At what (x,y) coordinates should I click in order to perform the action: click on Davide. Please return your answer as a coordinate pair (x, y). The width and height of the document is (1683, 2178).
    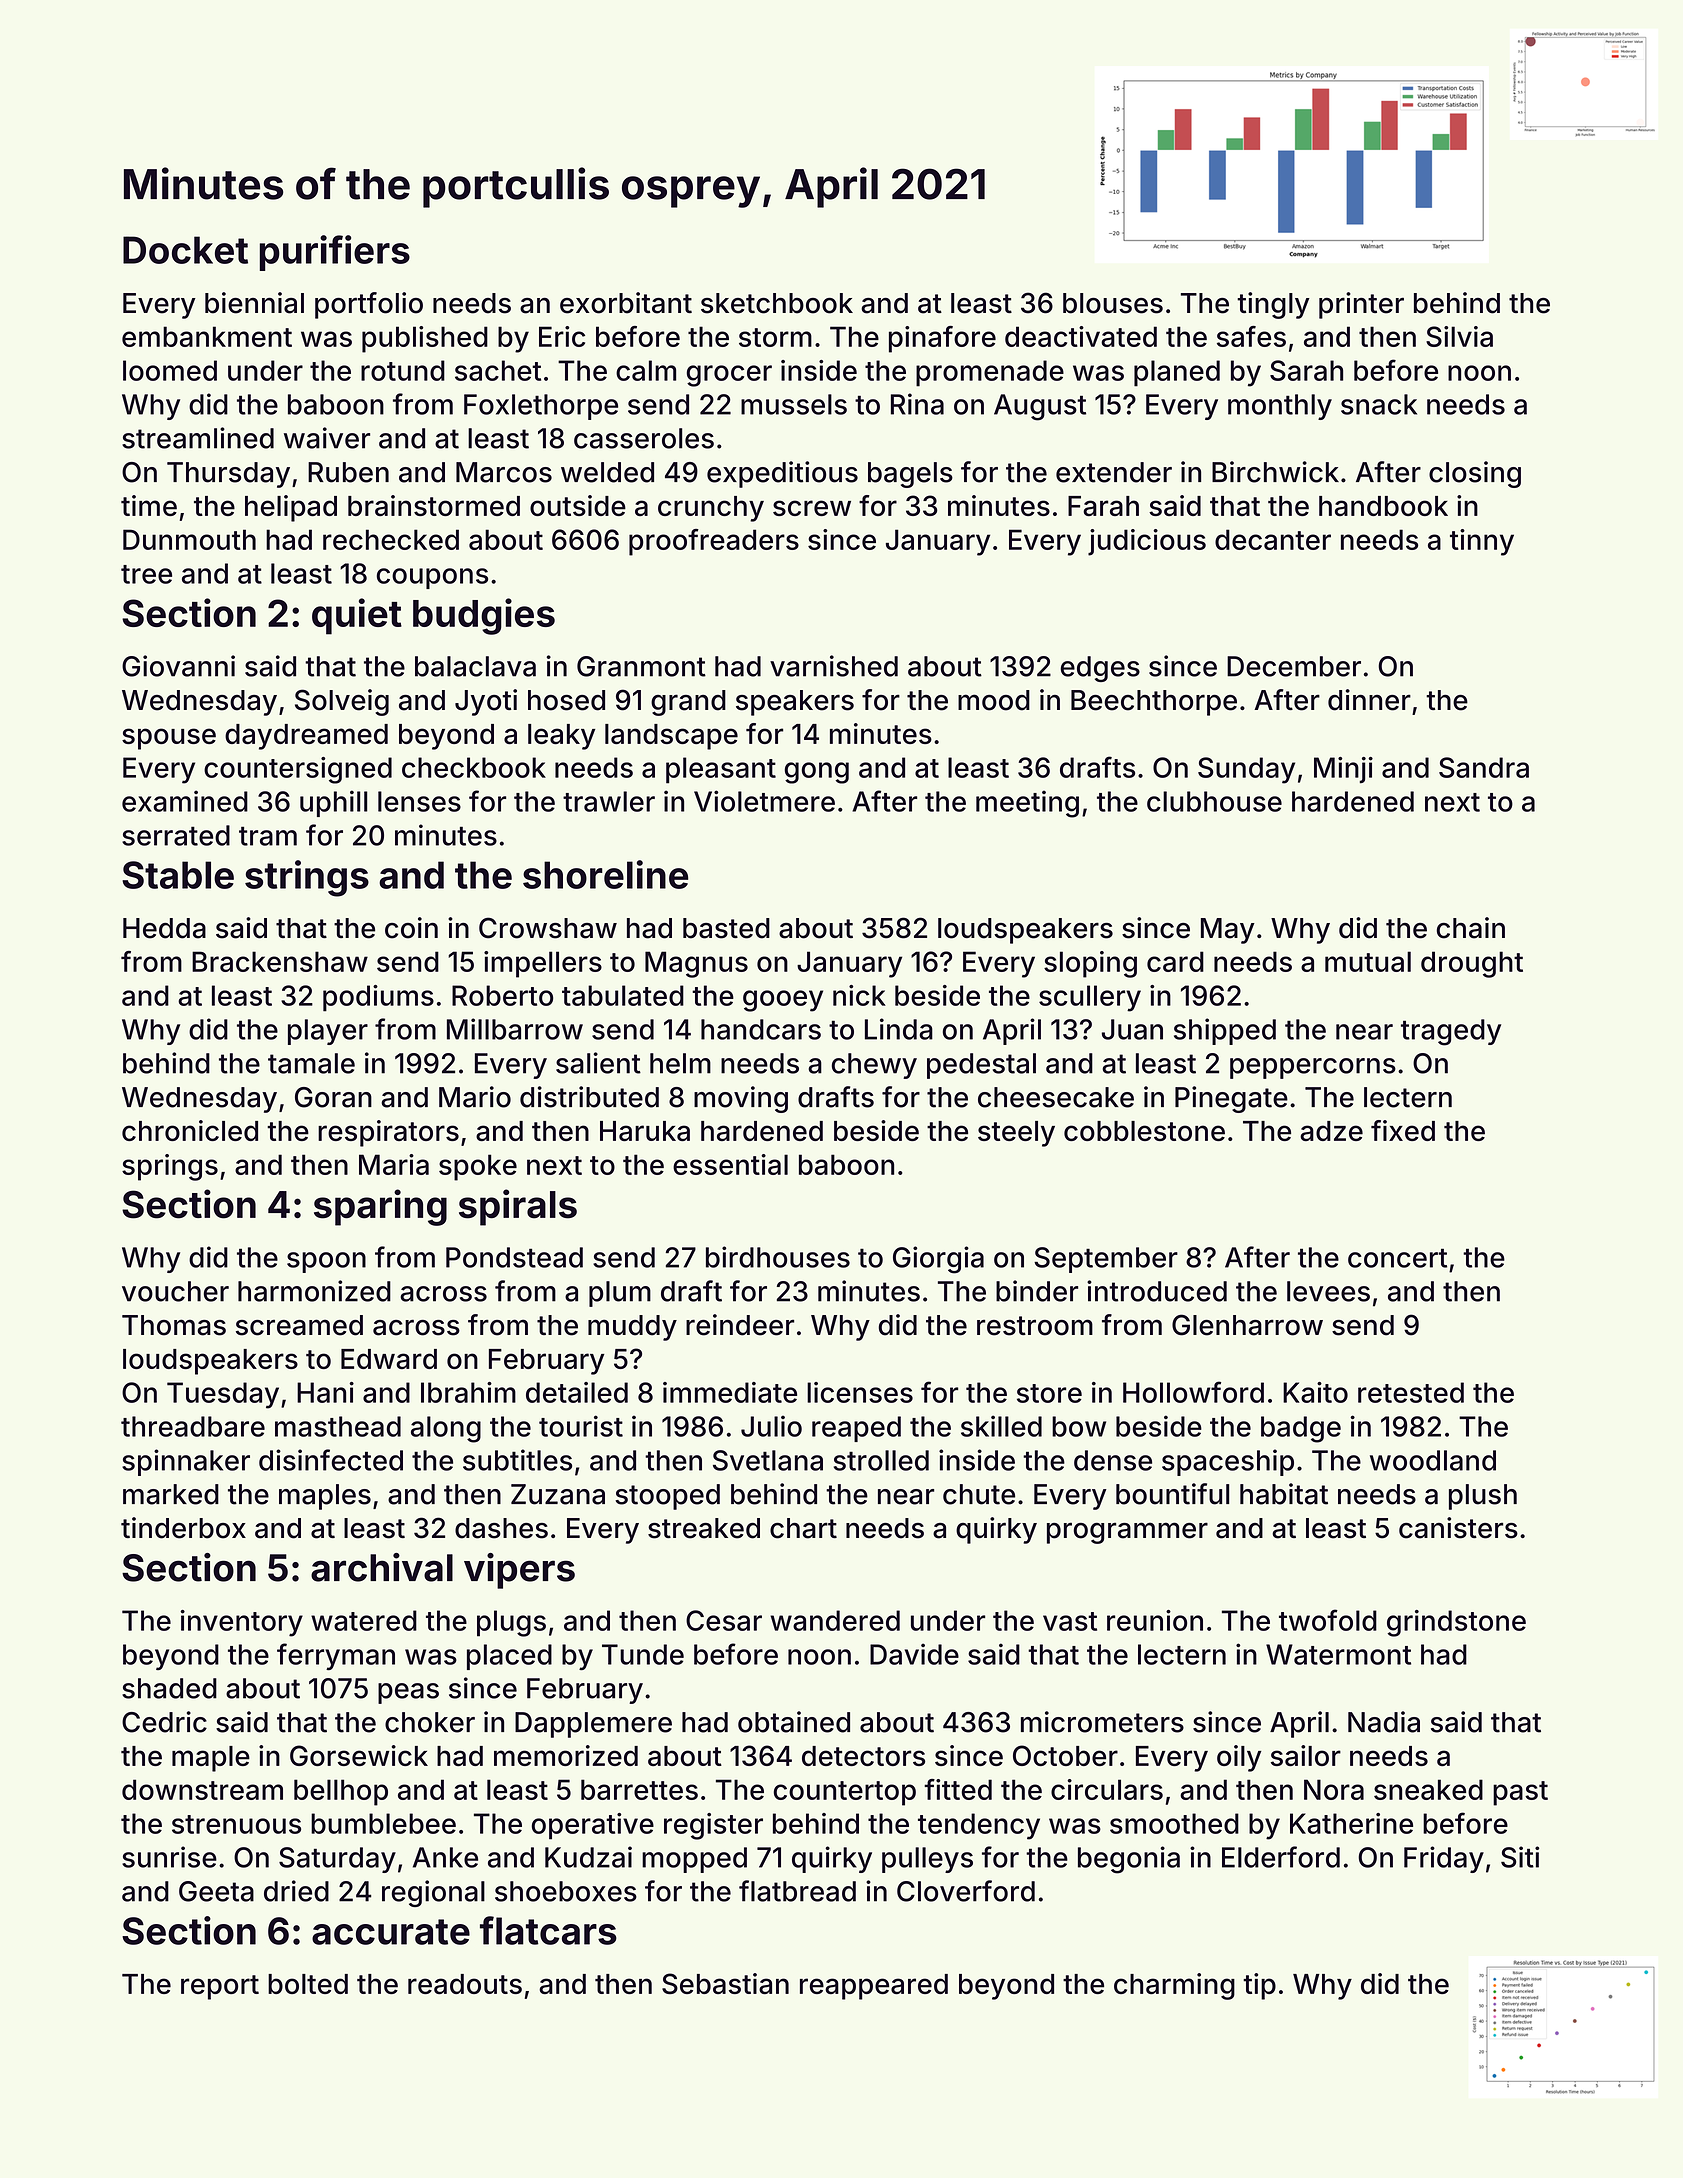
    Looking at the image, I should click on (914, 1654).
